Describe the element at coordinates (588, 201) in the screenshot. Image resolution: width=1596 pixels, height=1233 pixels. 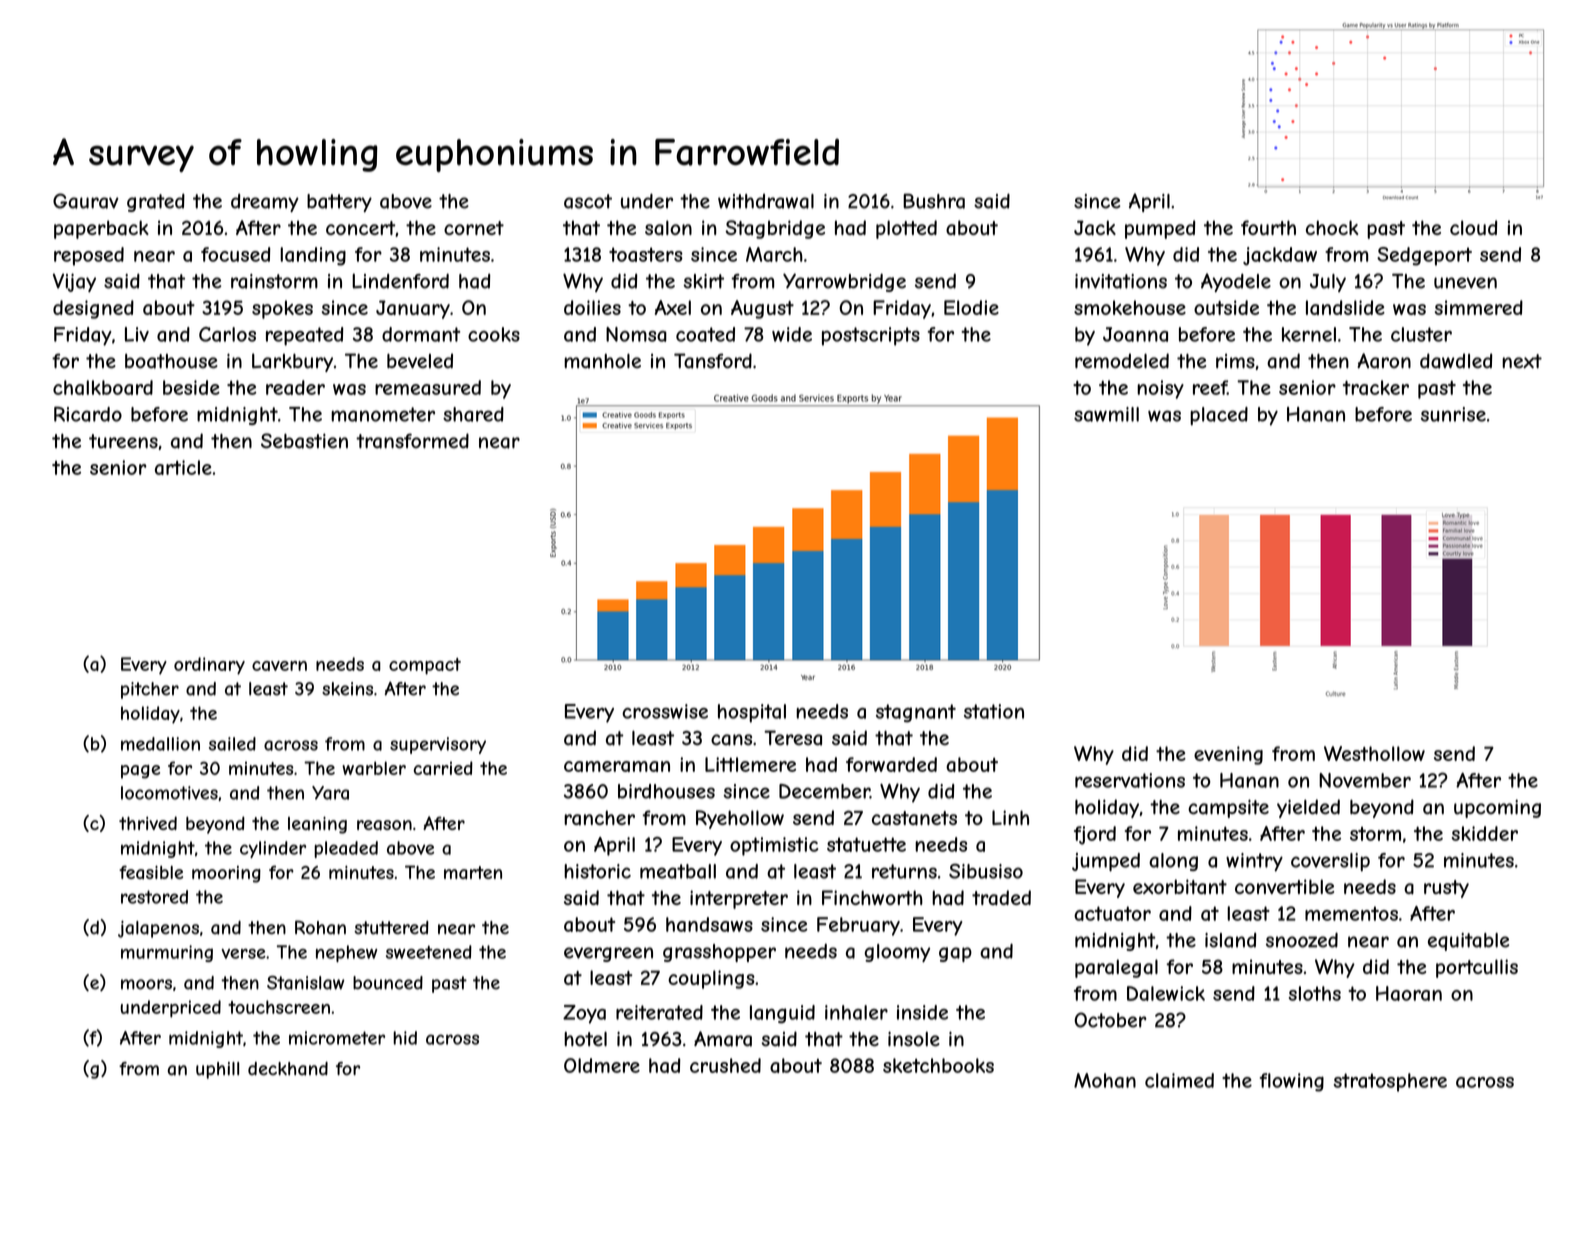
I see `ascot` at that location.
